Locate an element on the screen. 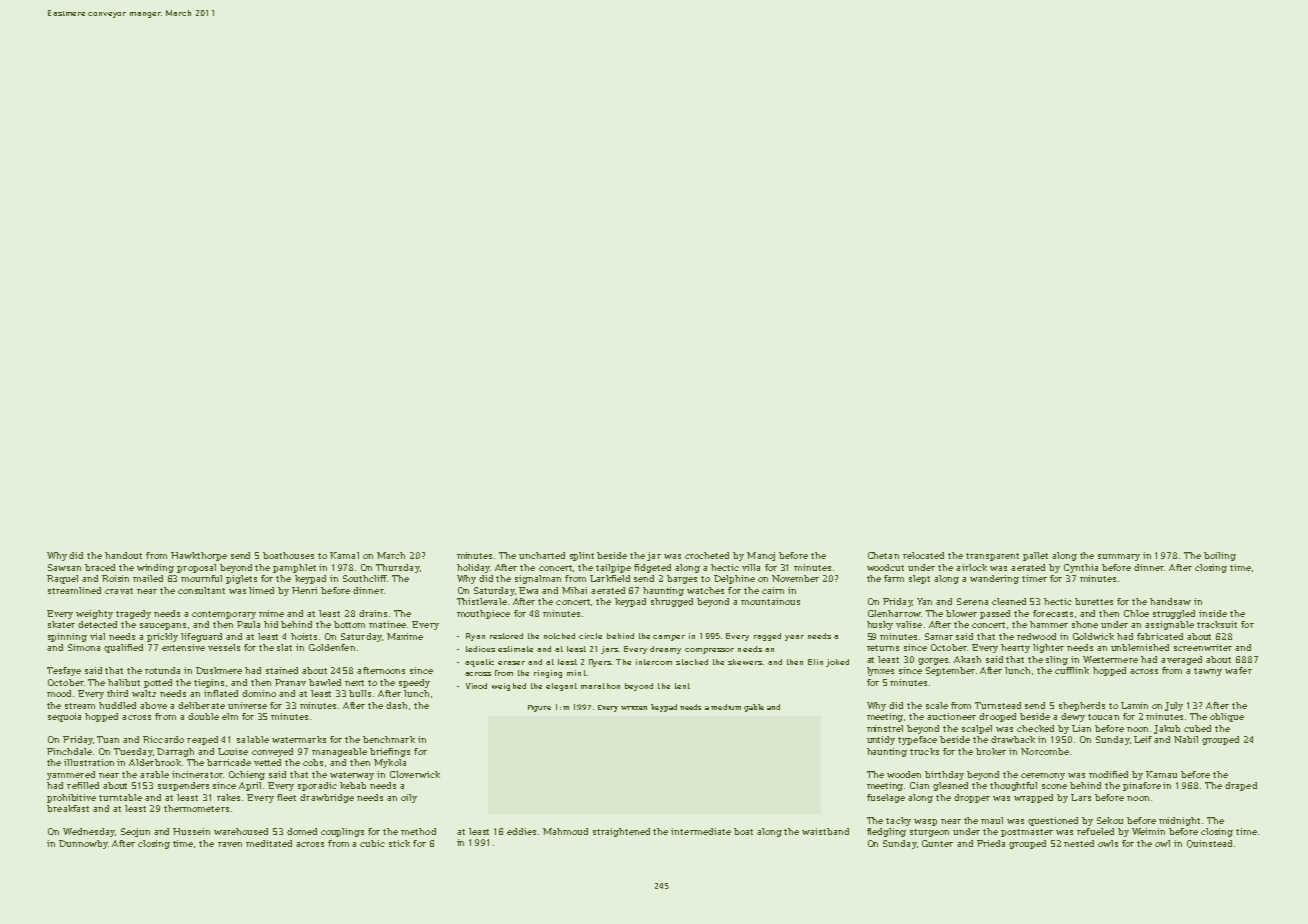  Norcombe is located at coordinates (1045, 751).
